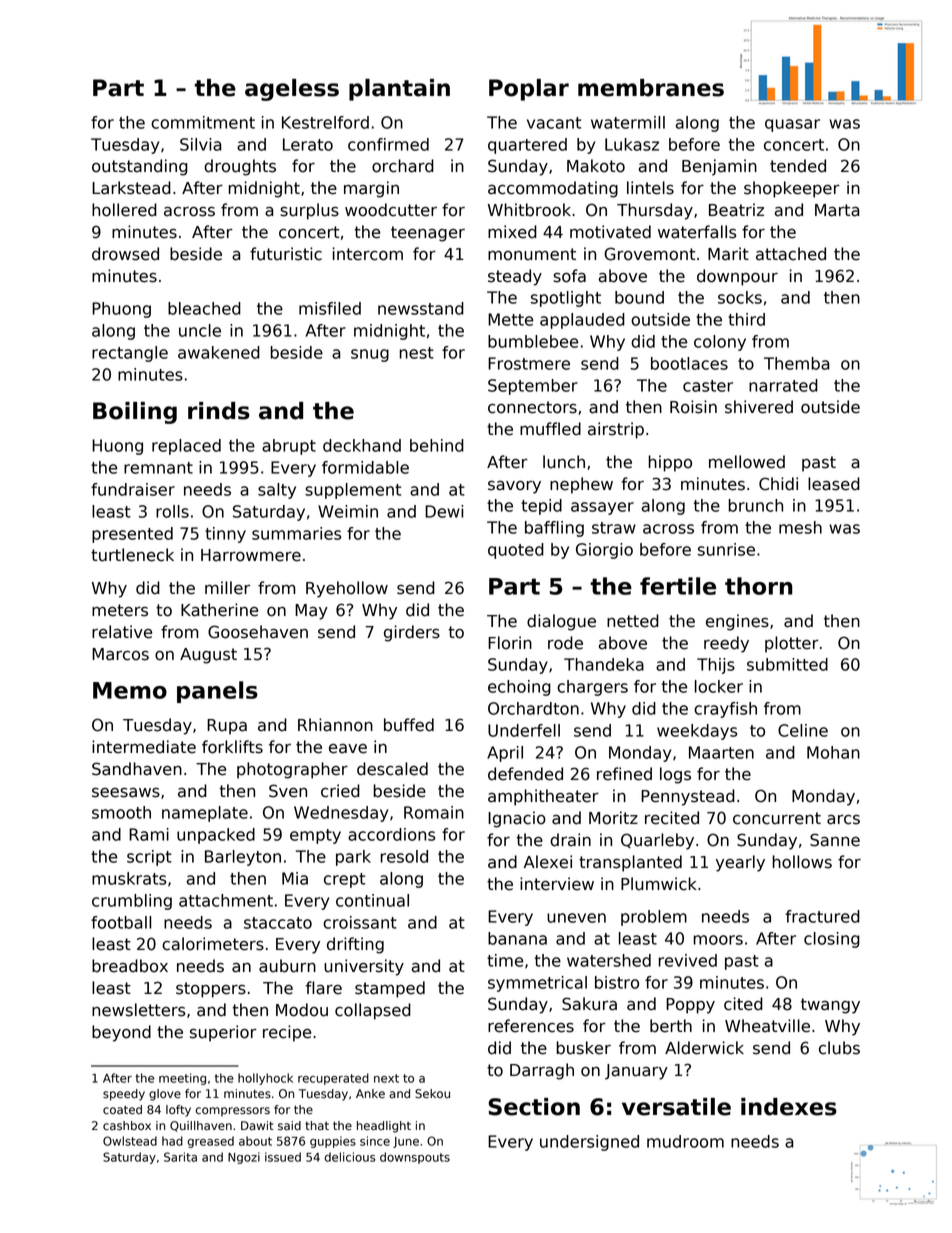 Image resolution: width=952 pixels, height=1233 pixels. I want to click on quasar, so click(792, 125).
